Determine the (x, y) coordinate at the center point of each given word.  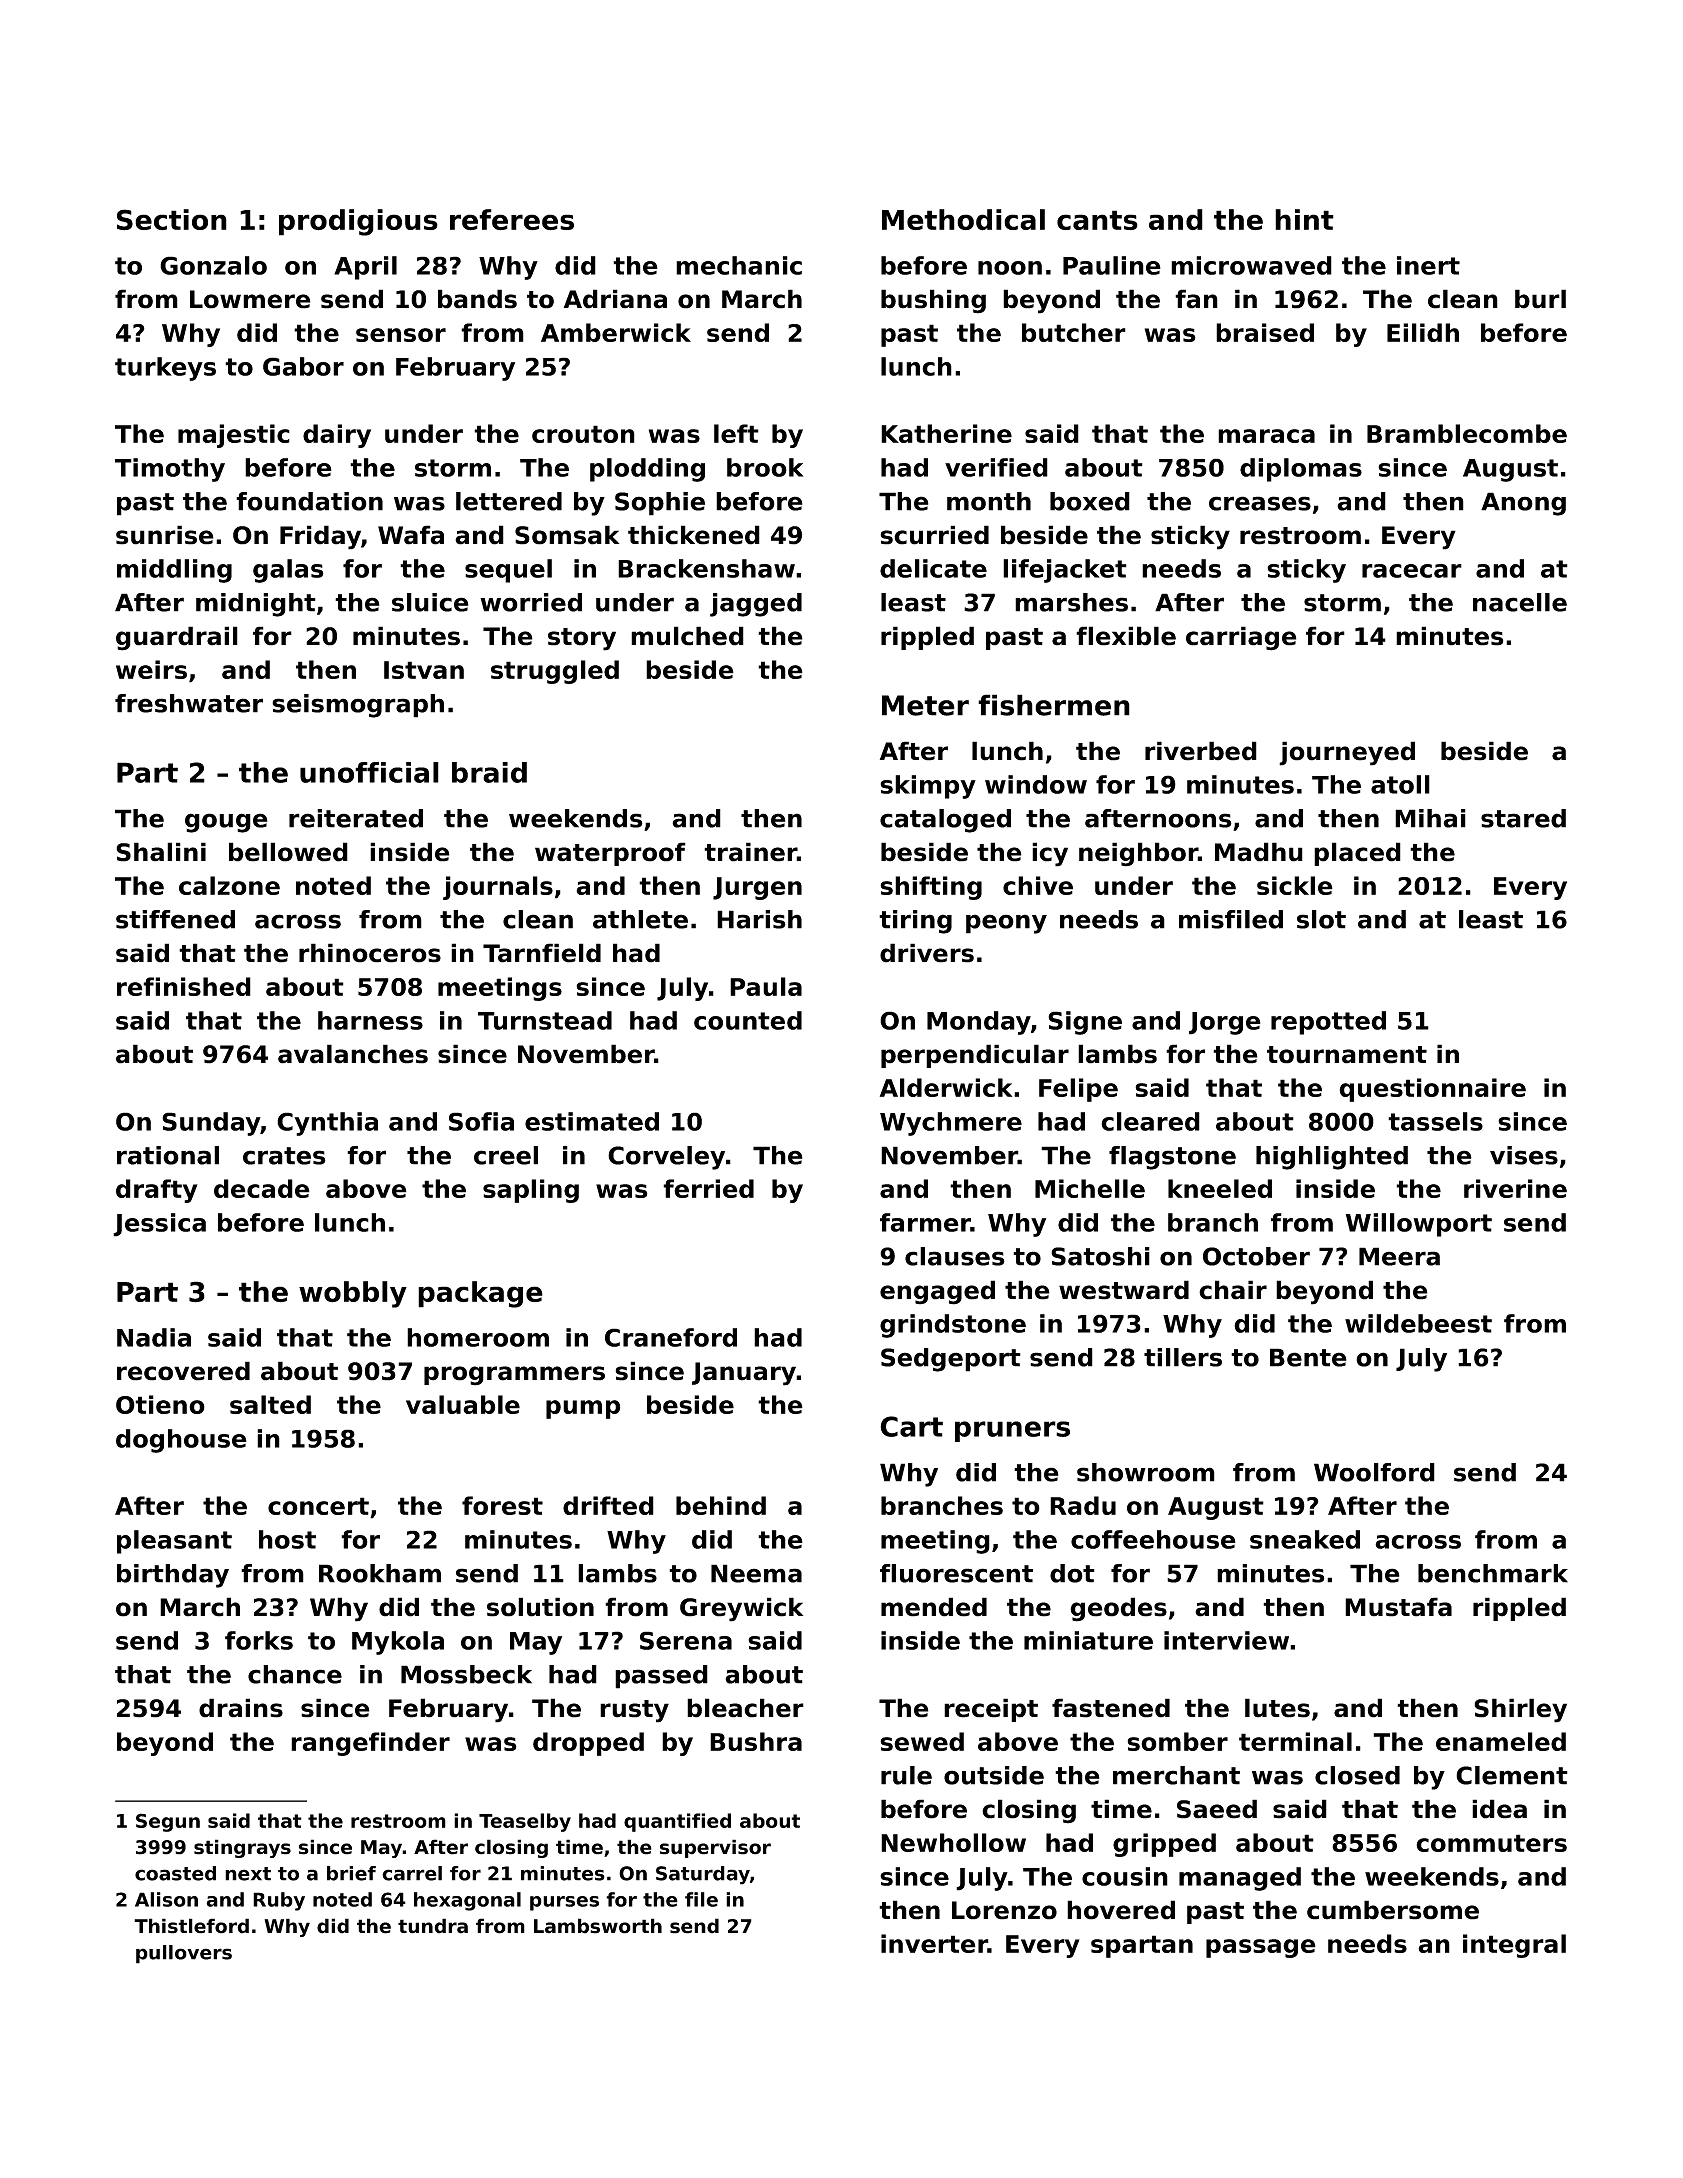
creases (1260, 503)
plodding (647, 470)
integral (1514, 1946)
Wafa (411, 535)
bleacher (745, 1708)
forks (259, 1640)
